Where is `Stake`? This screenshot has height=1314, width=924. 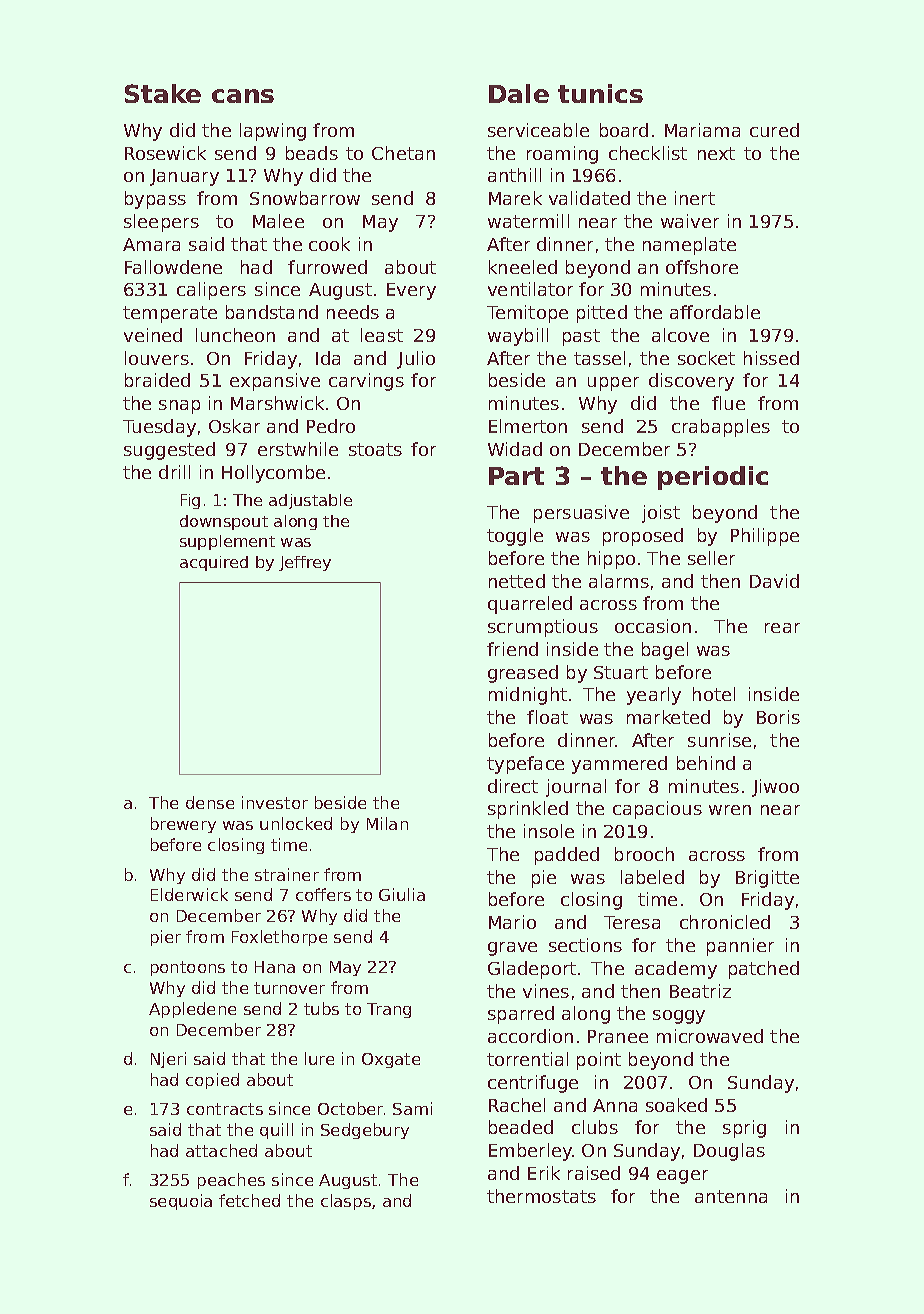 Stake is located at coordinates (163, 93).
